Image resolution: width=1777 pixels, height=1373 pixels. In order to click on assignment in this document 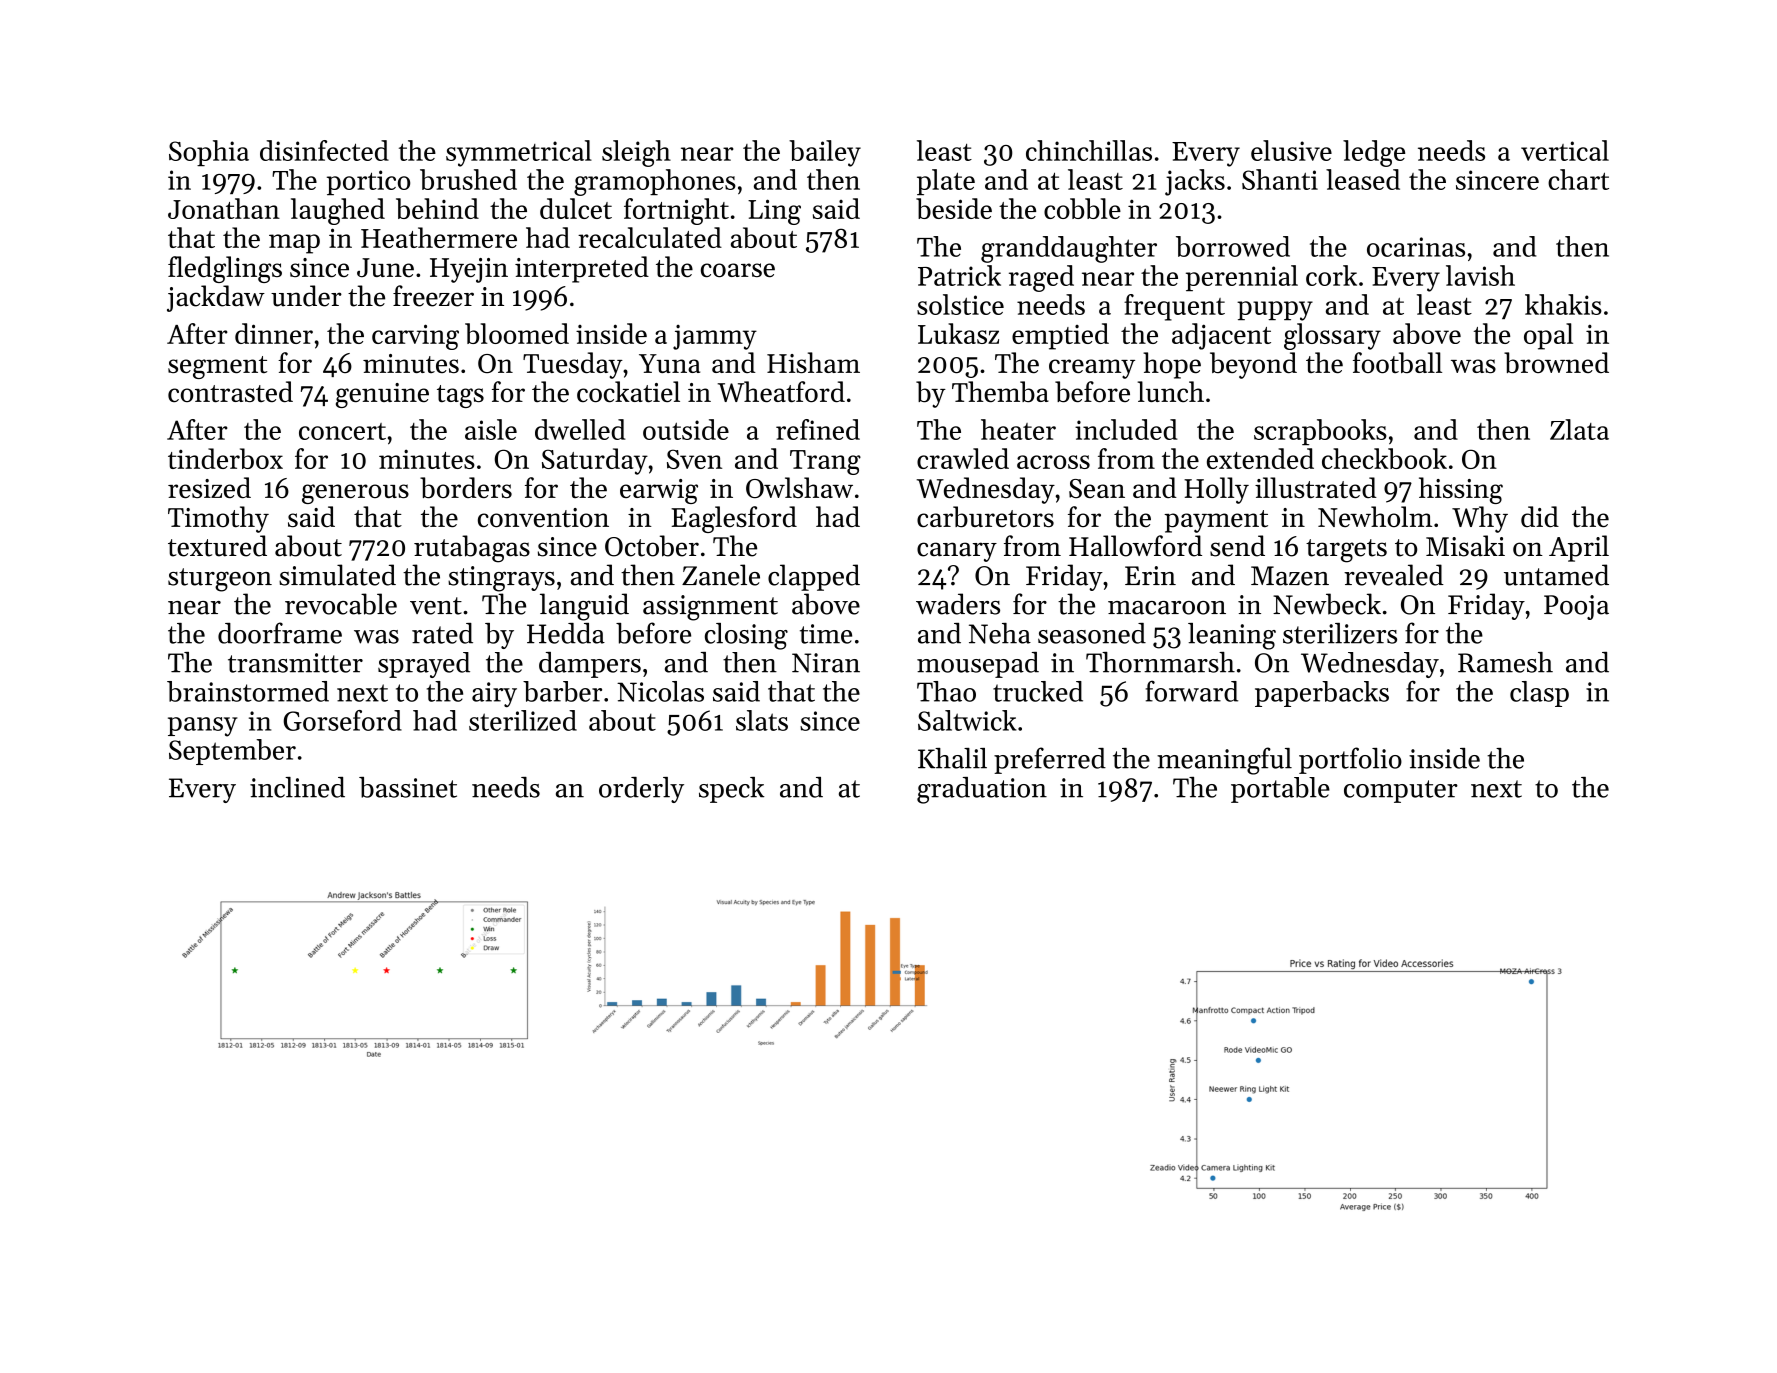, I will do `click(710, 608)`.
